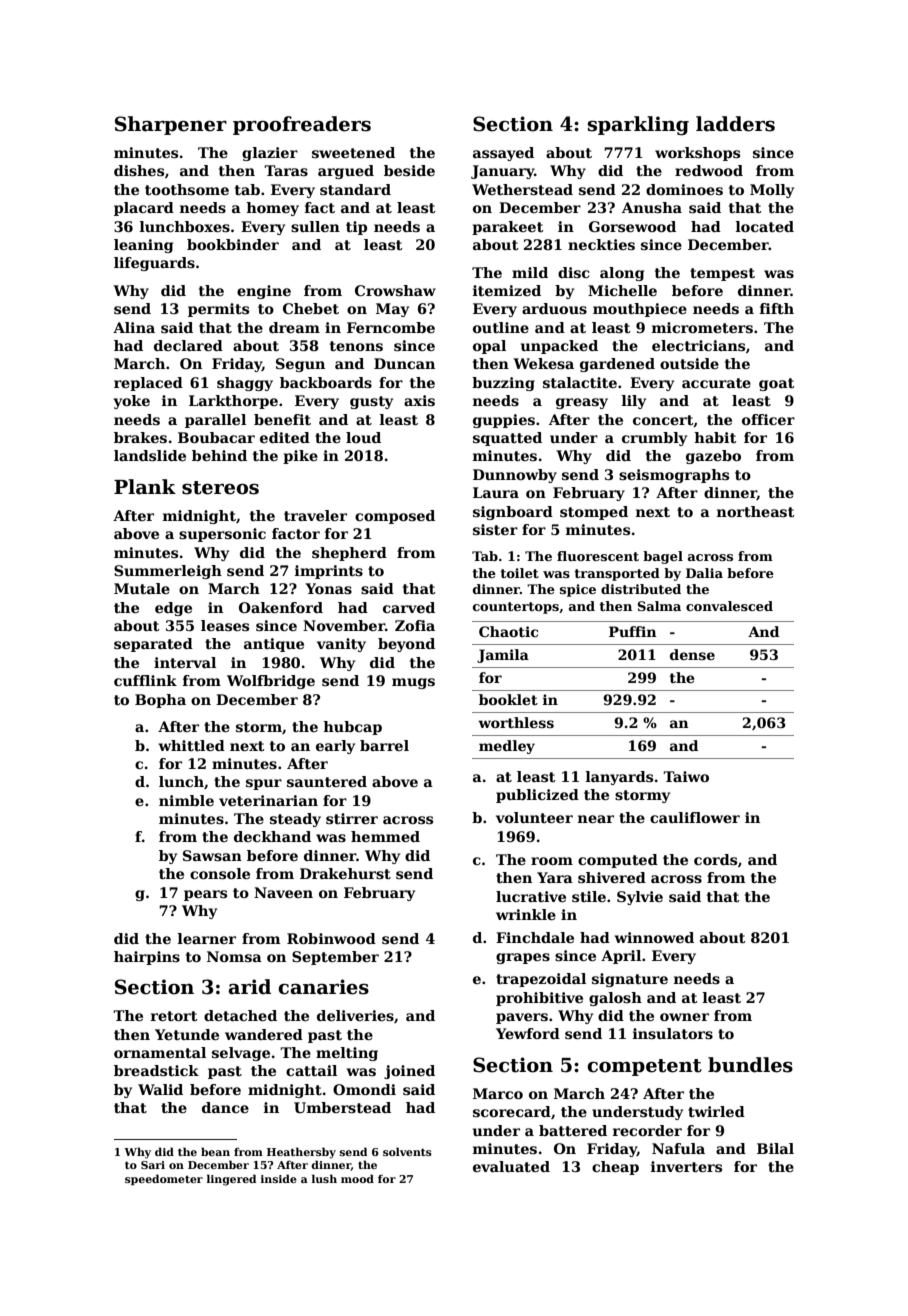 The image size is (908, 1316). What do you see at coordinates (356, 346) in the page?
I see `tenons` at bounding box center [356, 346].
